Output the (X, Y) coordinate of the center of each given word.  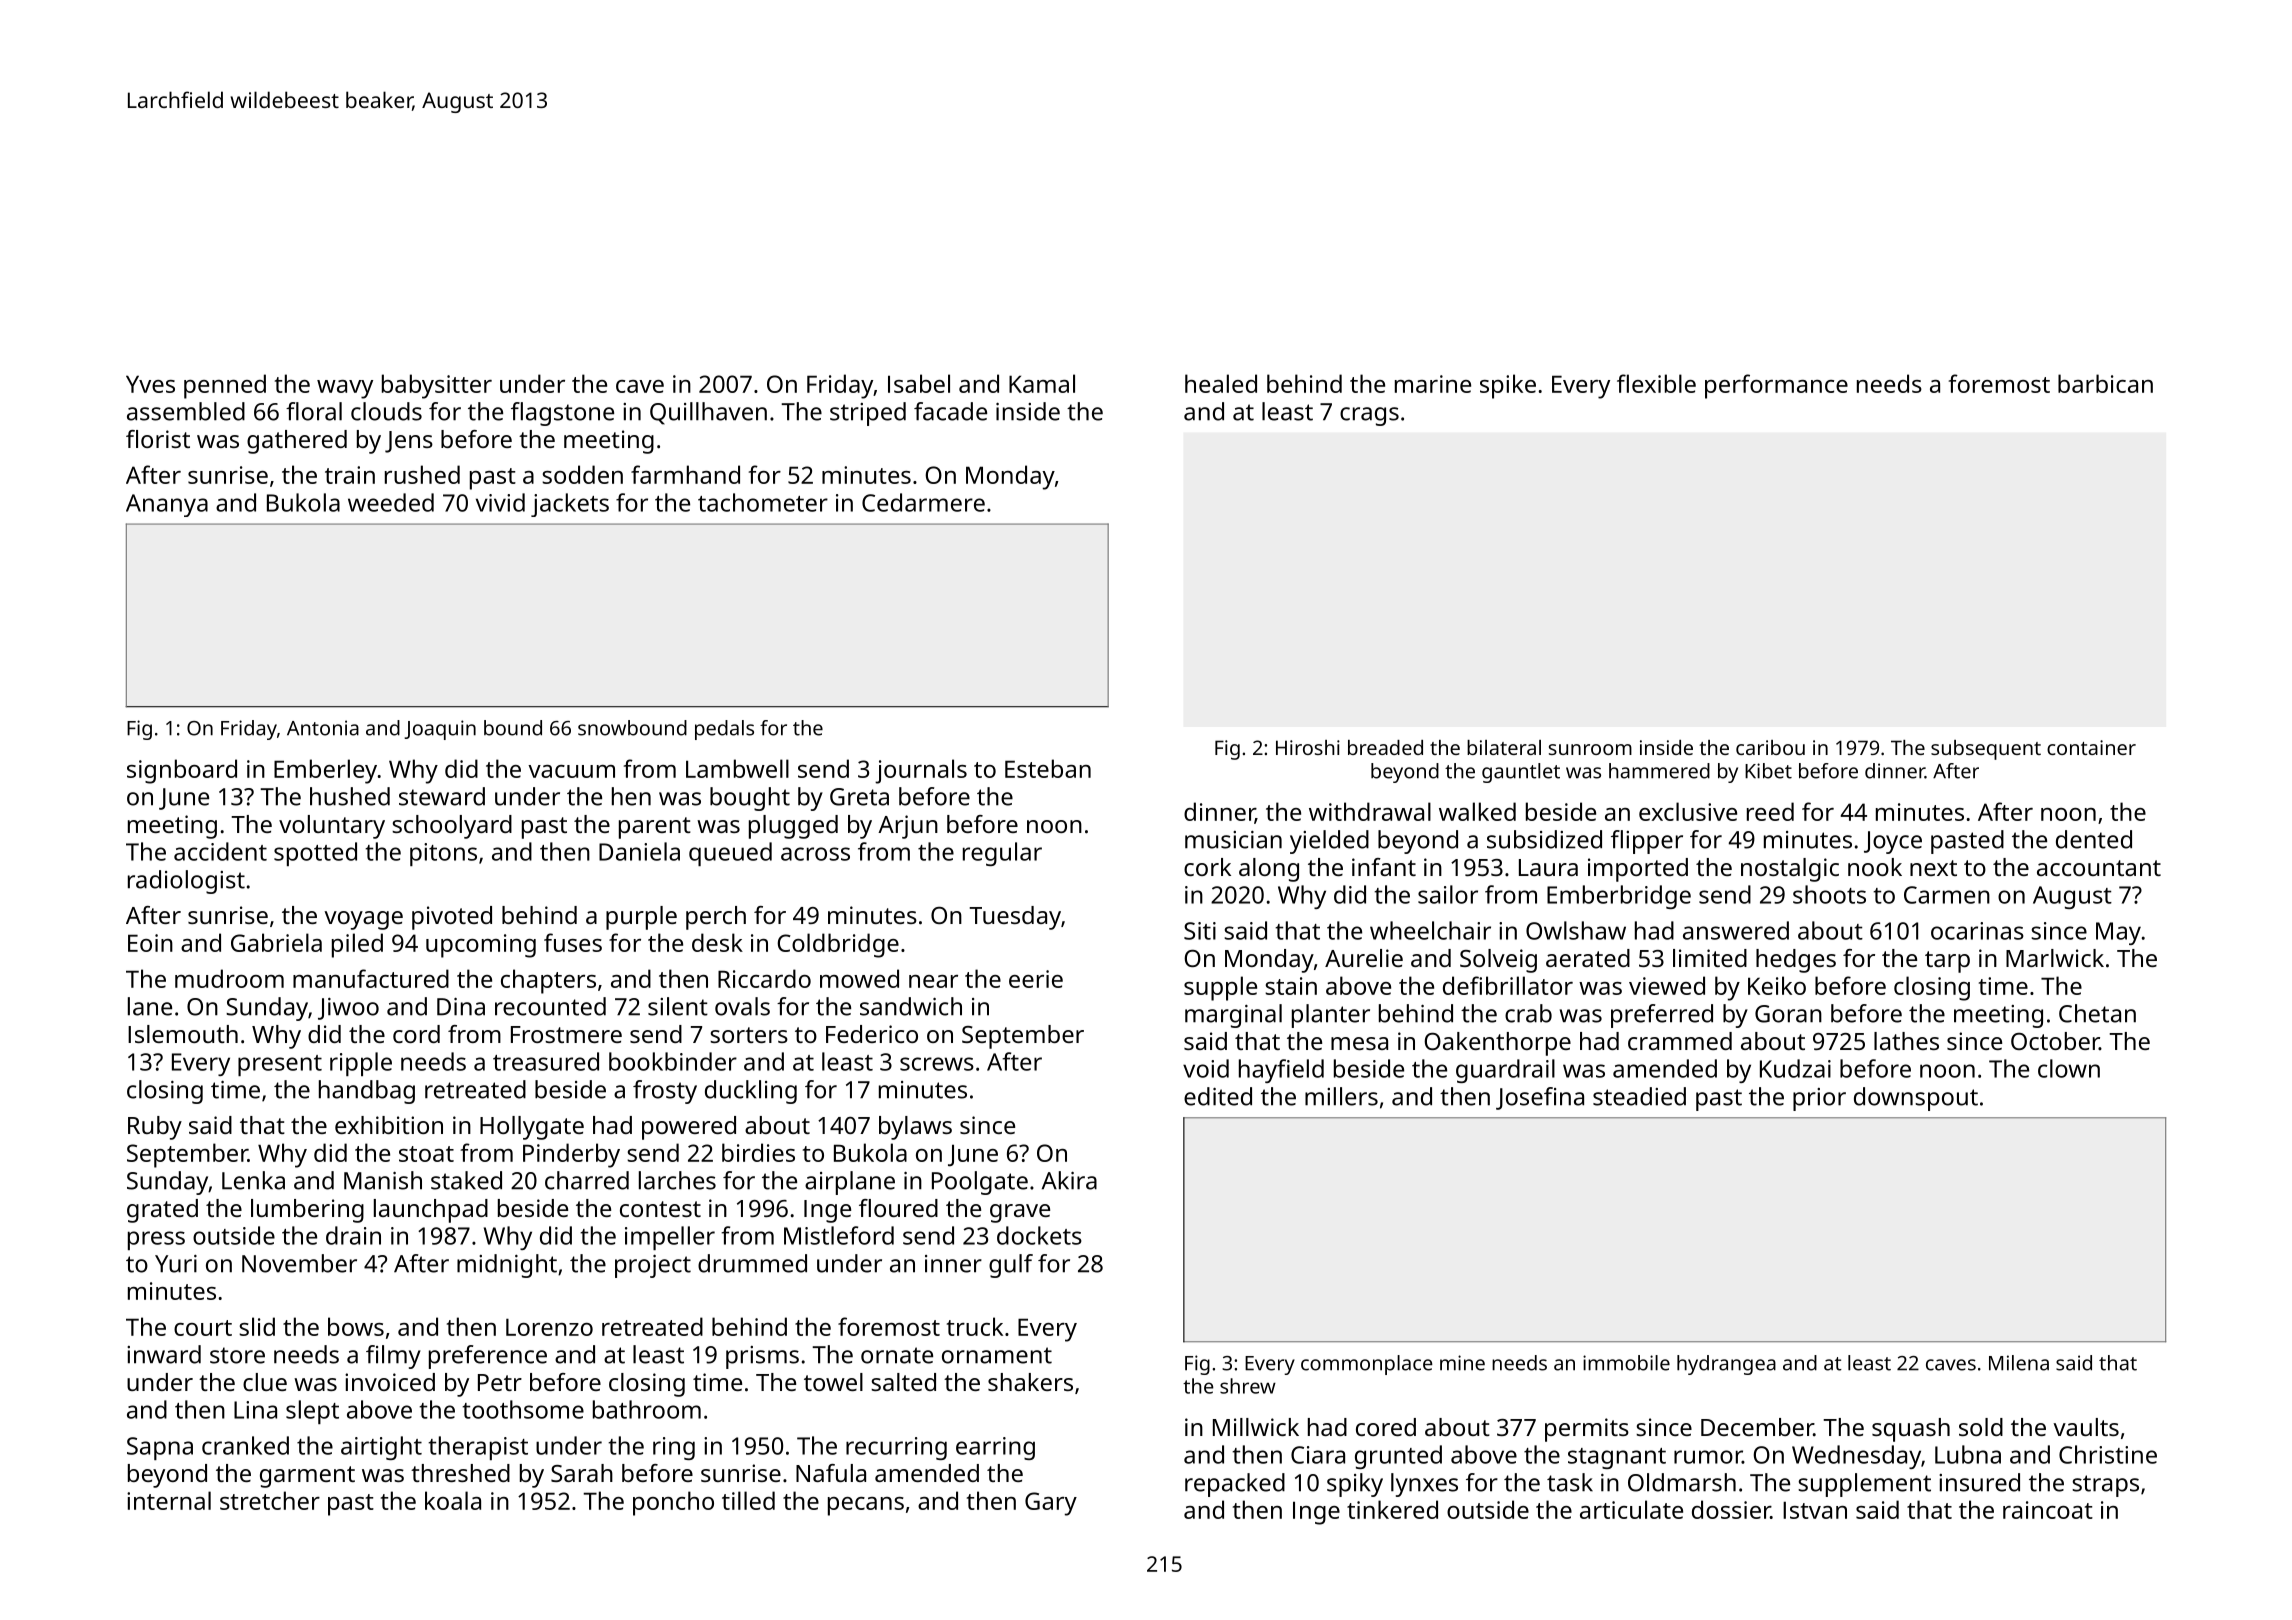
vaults (2086, 1427)
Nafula (831, 1473)
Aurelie (1364, 958)
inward (164, 1354)
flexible (1656, 383)
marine (1433, 384)
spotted (315, 854)
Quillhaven (708, 413)
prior (1819, 1099)
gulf (1011, 1266)
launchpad (431, 1211)
